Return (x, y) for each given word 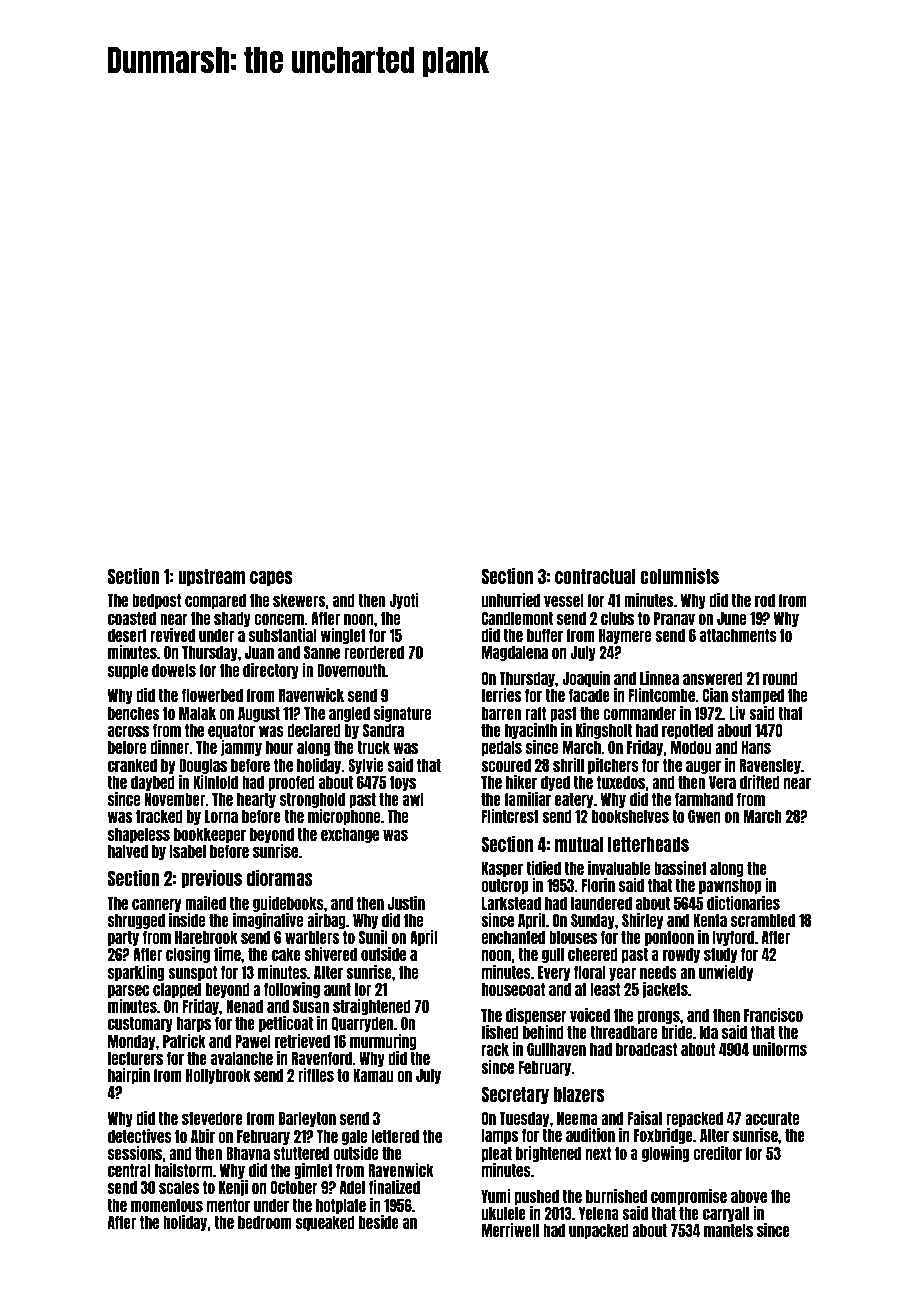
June (731, 618)
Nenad (244, 1006)
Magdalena (515, 653)
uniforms (780, 1049)
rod (765, 600)
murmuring (383, 1042)
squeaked (325, 1223)
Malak (197, 713)
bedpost (156, 601)
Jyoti (404, 601)
